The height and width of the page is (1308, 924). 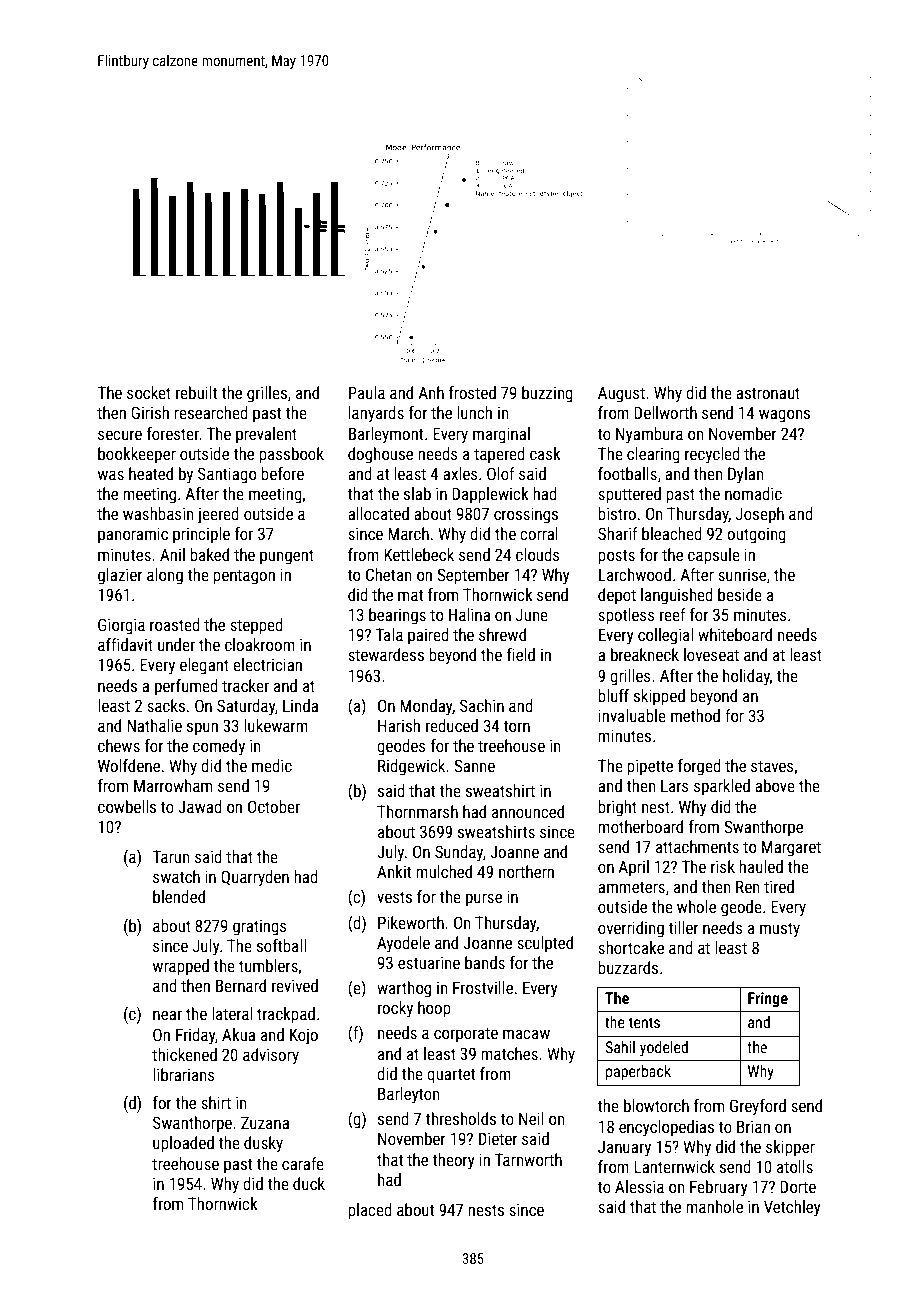 What do you see at coordinates (768, 1000) in the page?
I see `Fringe` at bounding box center [768, 1000].
